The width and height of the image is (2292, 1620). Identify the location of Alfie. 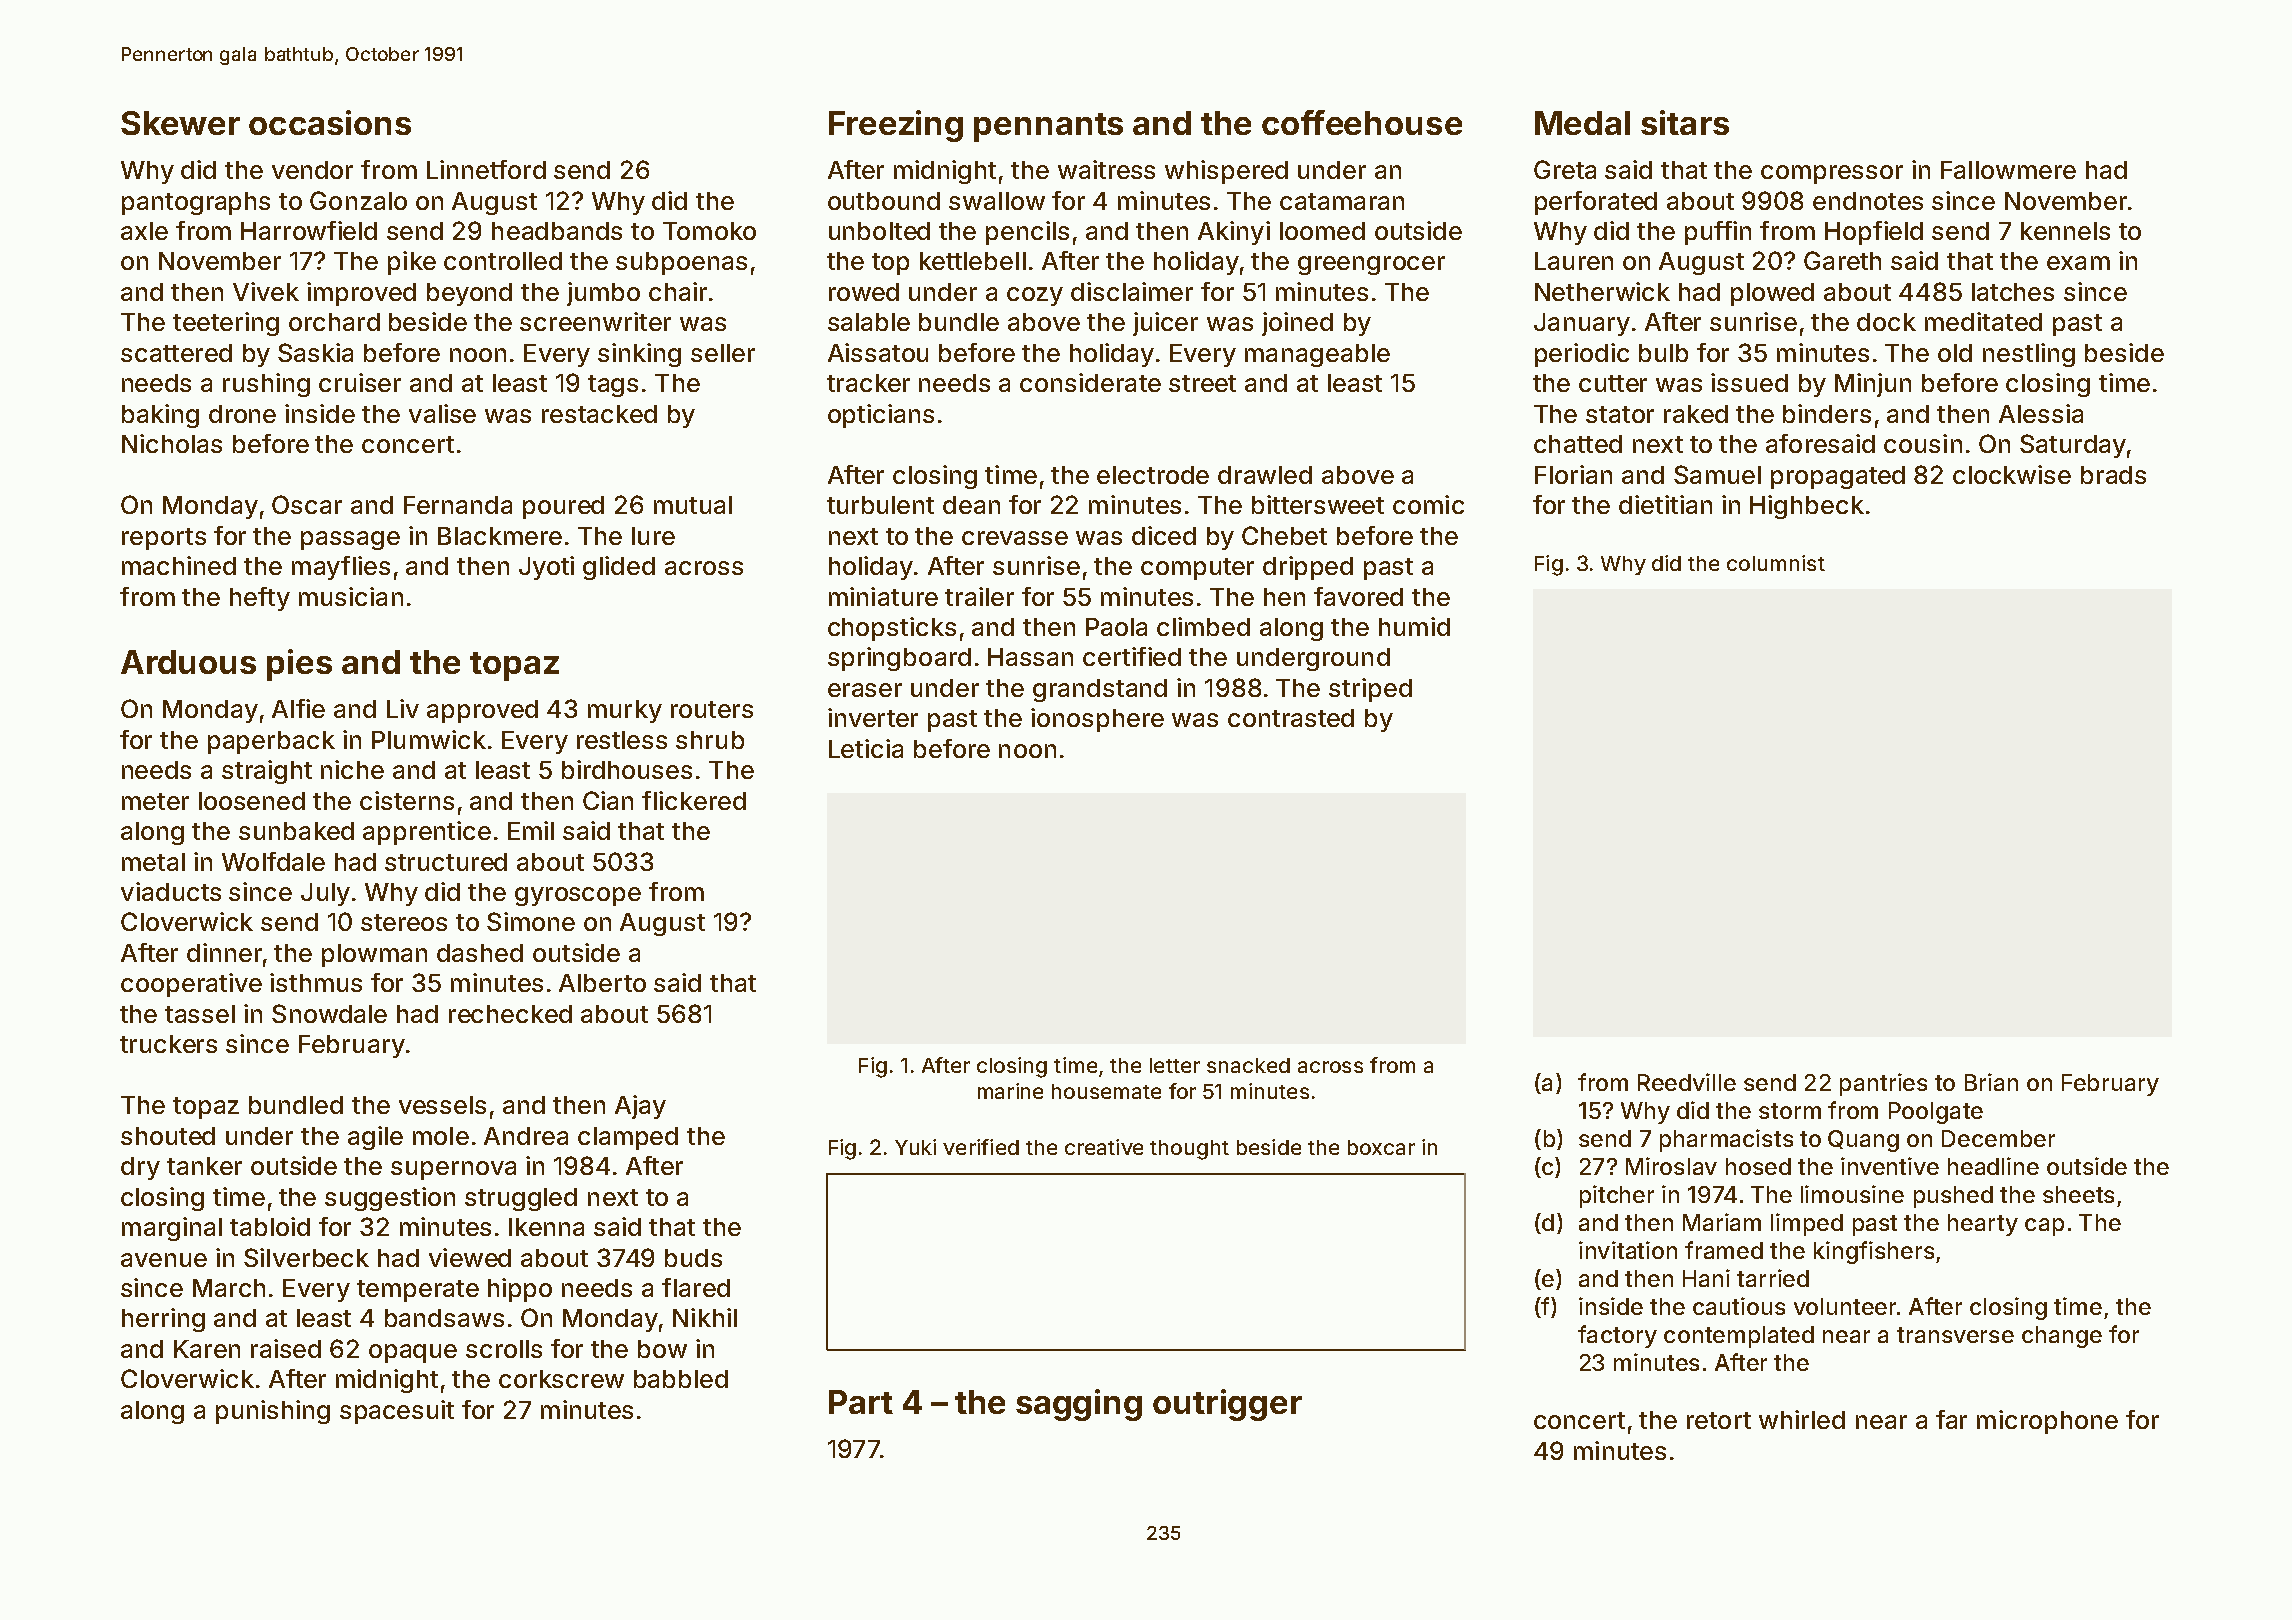
(298, 708).
